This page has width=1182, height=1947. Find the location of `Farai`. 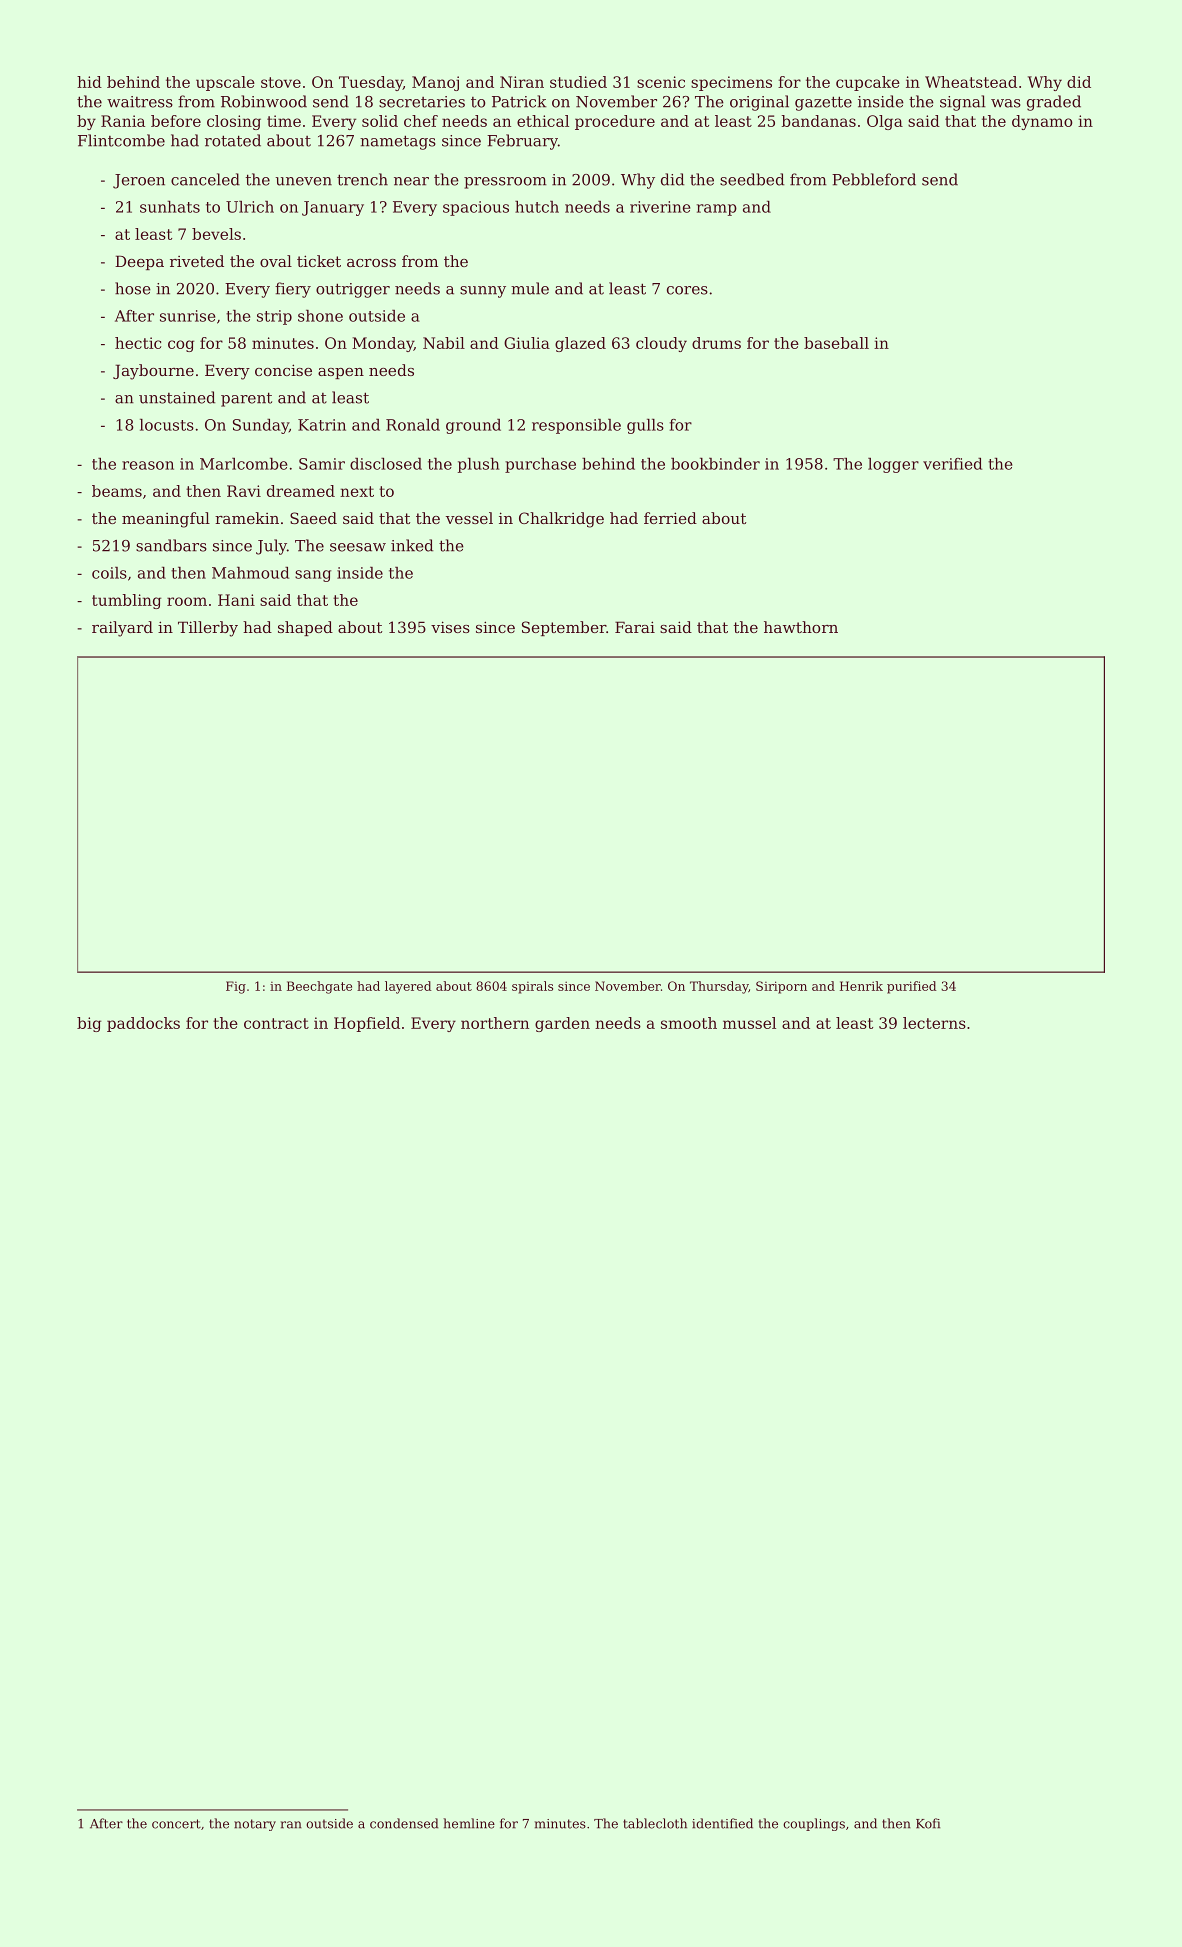

Farai is located at coordinates (635, 627).
